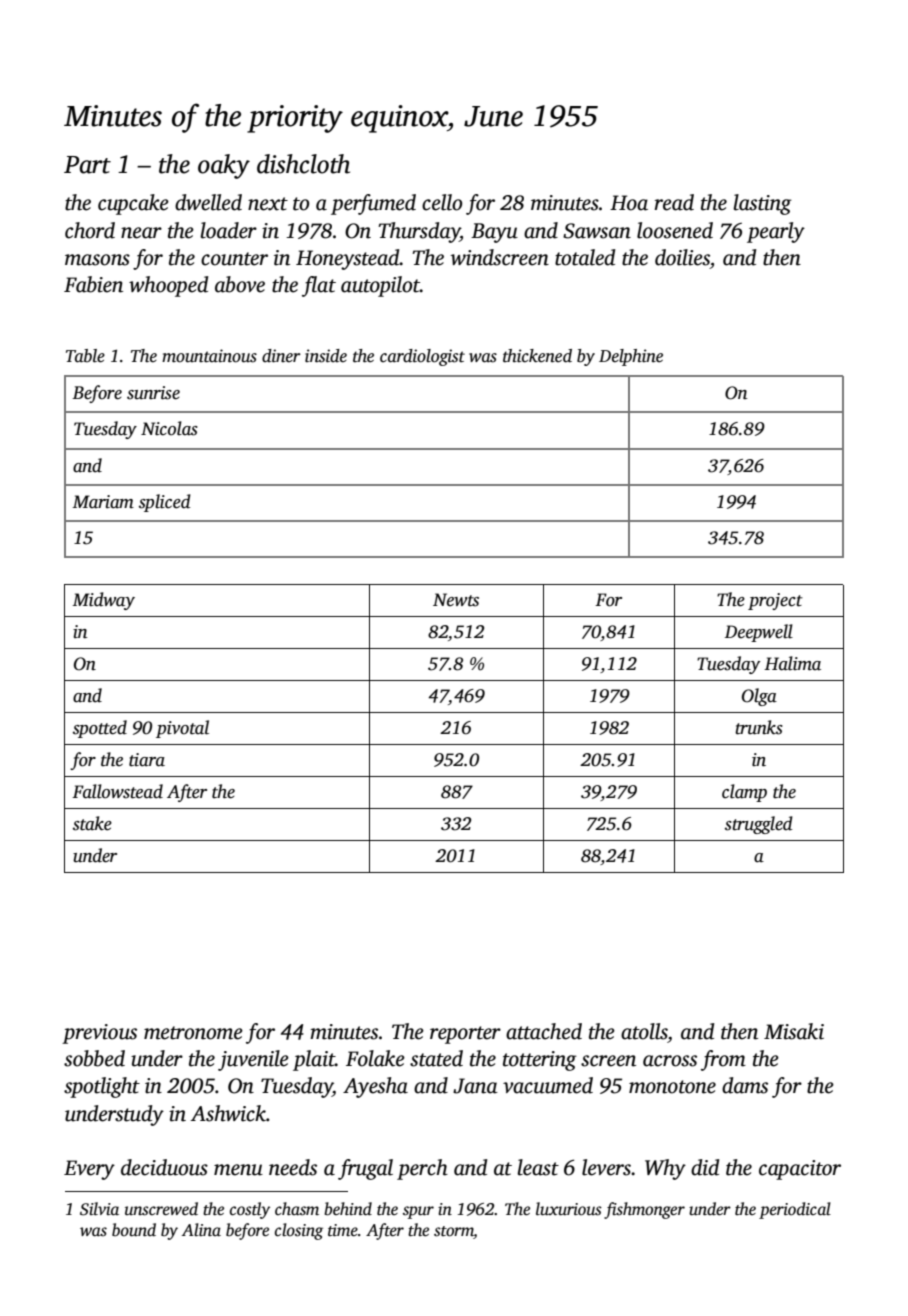  I want to click on cupcake, so click(133, 204).
